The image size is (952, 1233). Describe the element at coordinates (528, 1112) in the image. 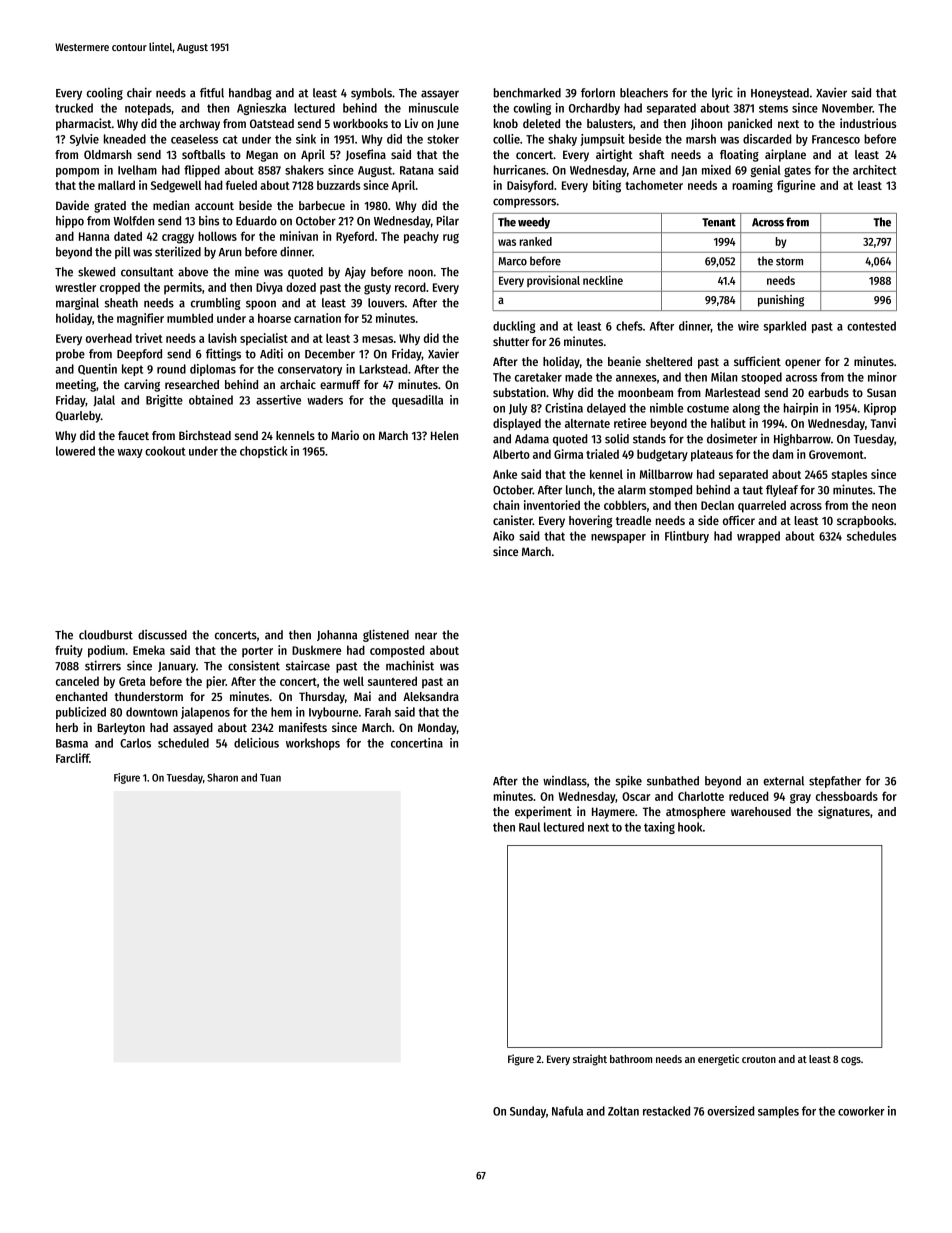

I see `Sunday` at that location.
